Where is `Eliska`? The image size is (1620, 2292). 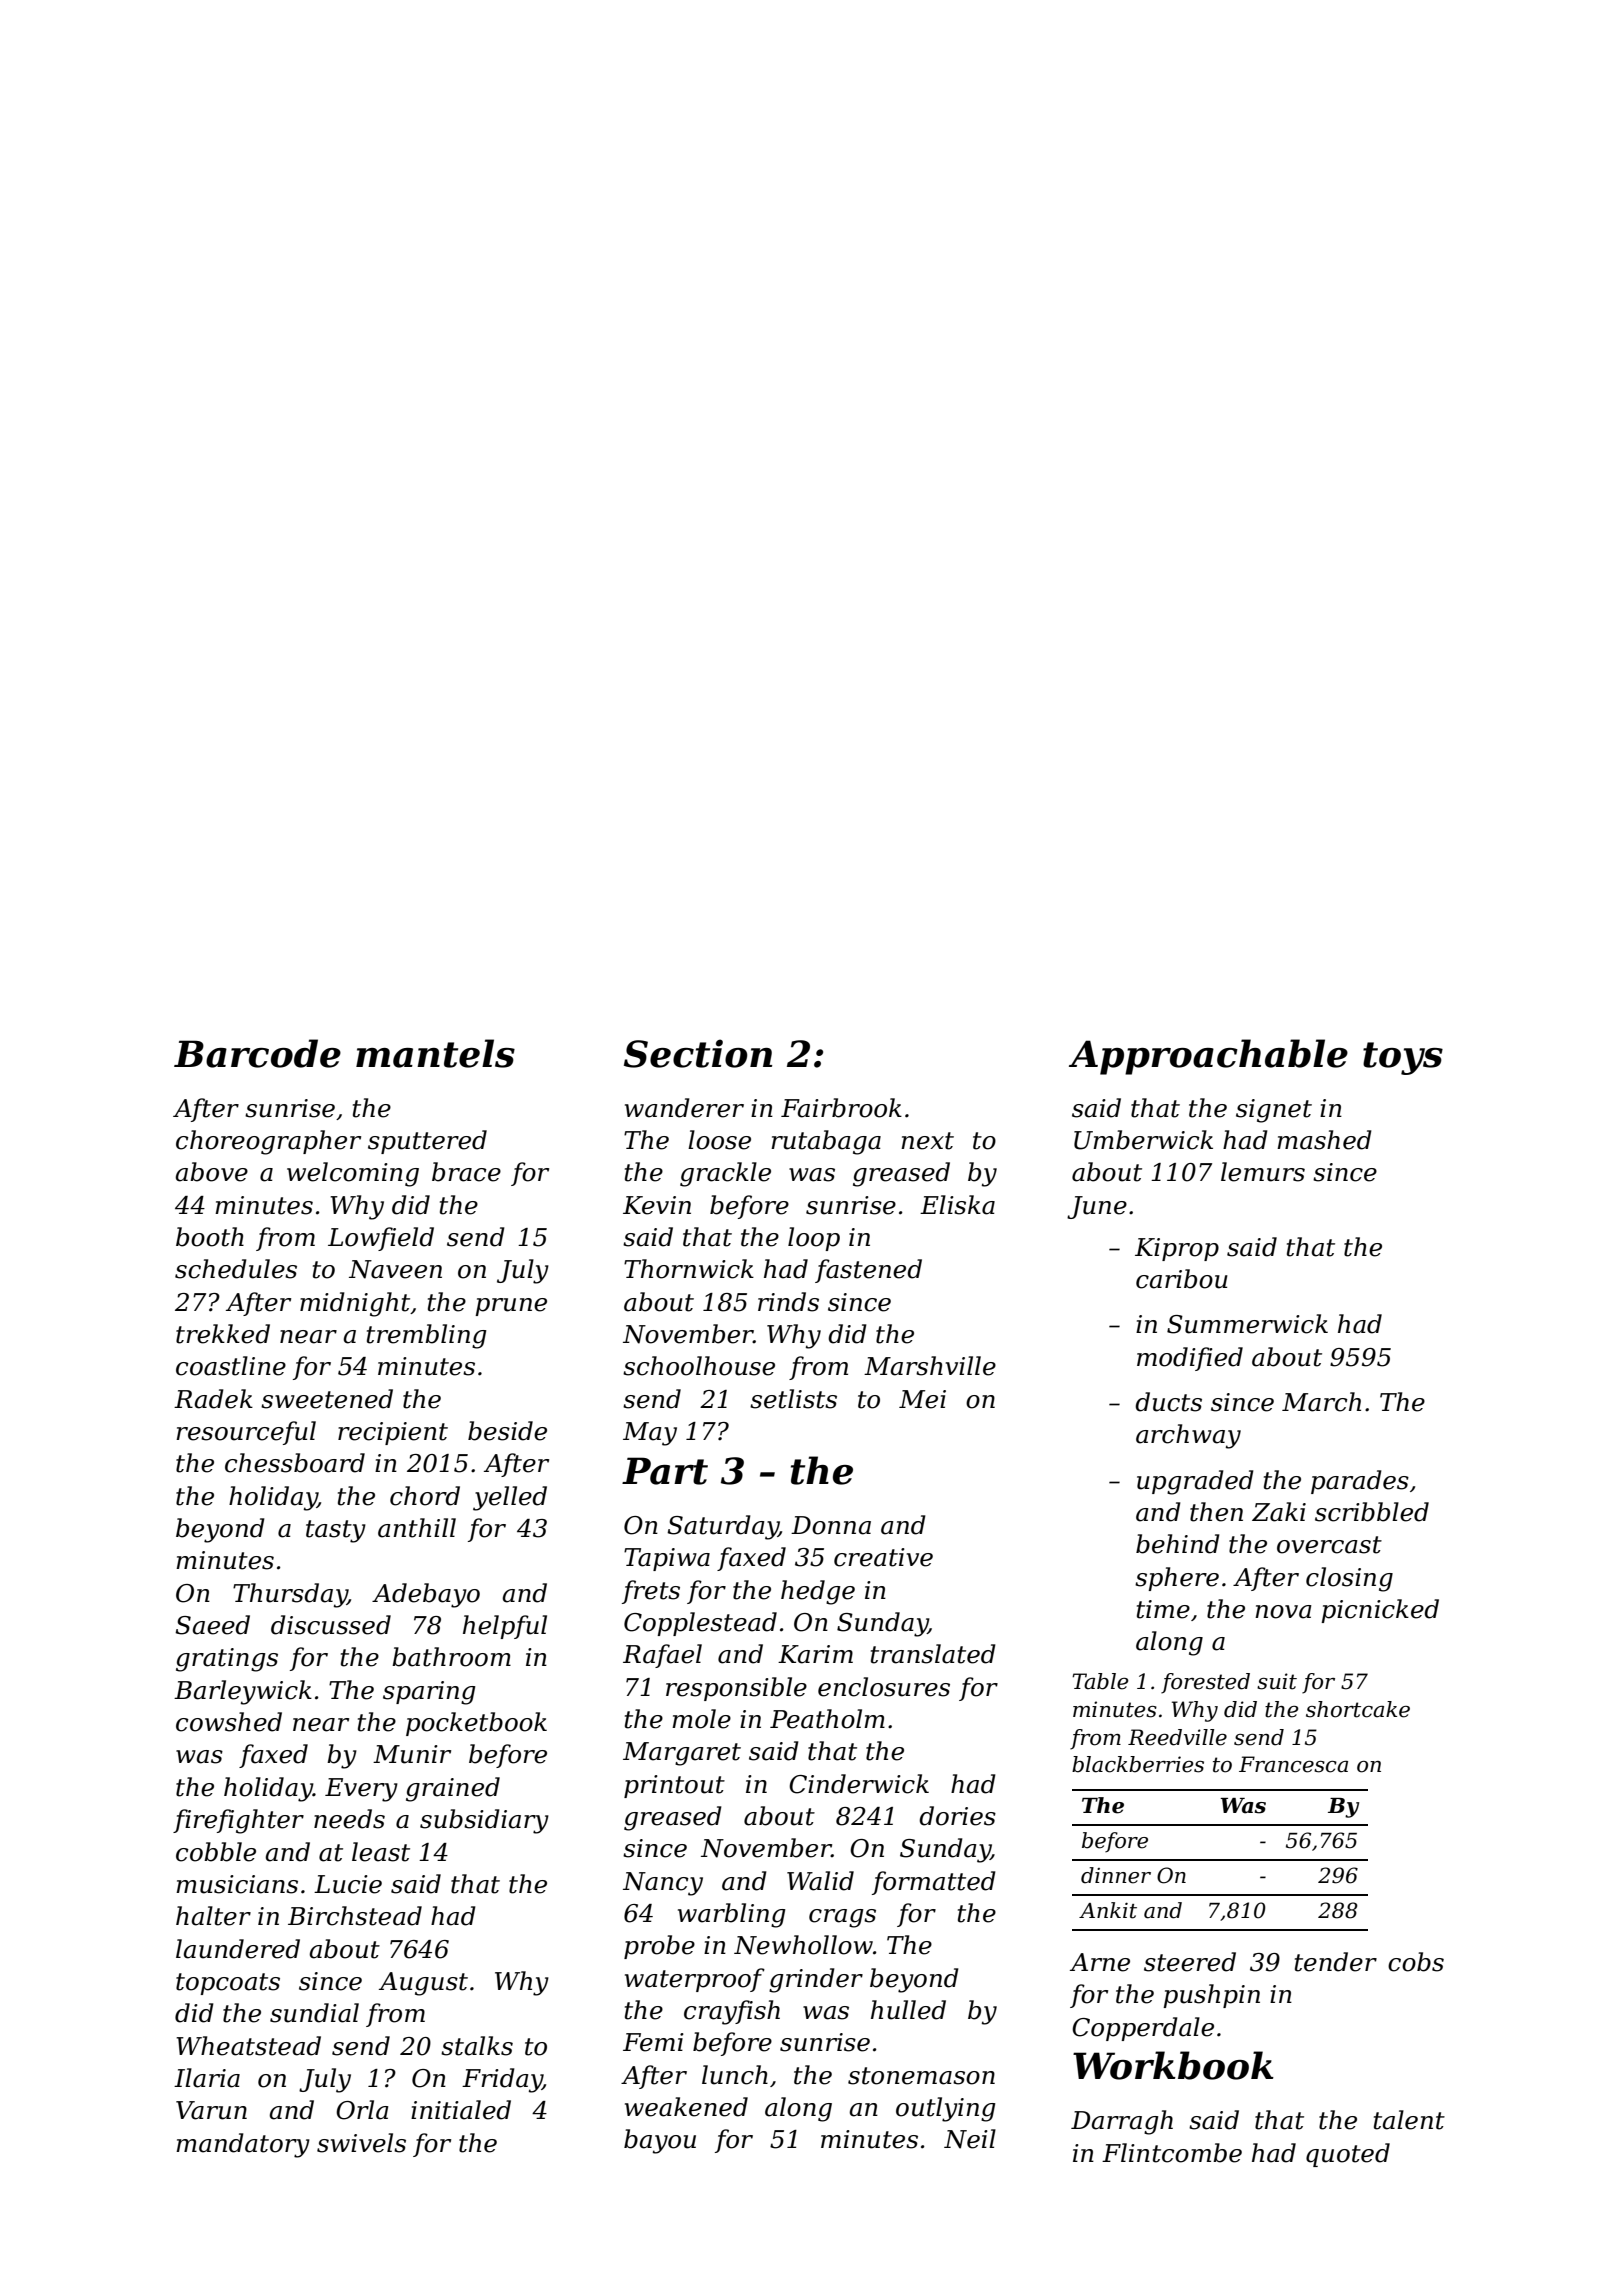
Eliska is located at coordinates (957, 1205).
